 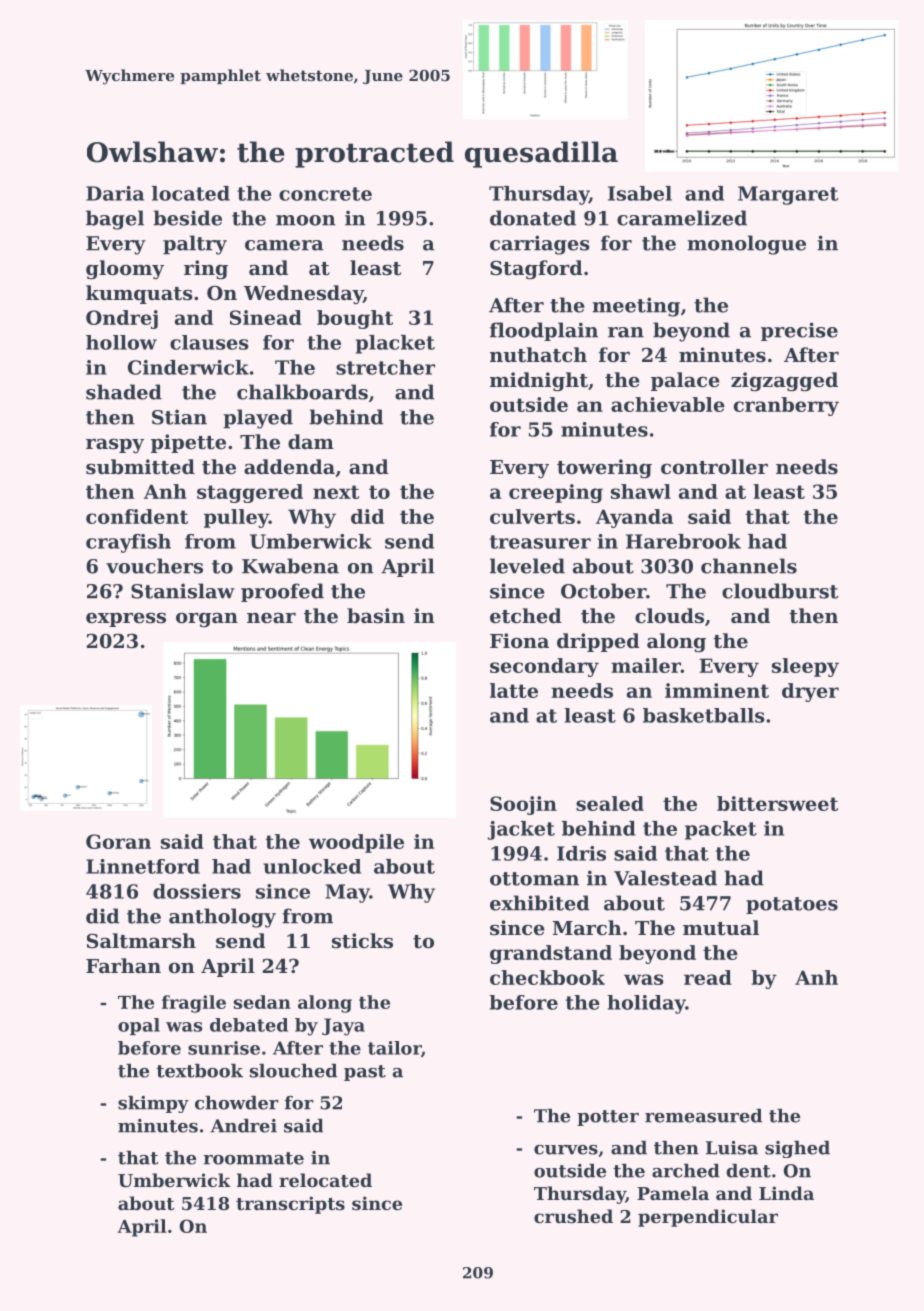 What do you see at coordinates (683, 541) in the screenshot?
I see `Harebrook` at bounding box center [683, 541].
